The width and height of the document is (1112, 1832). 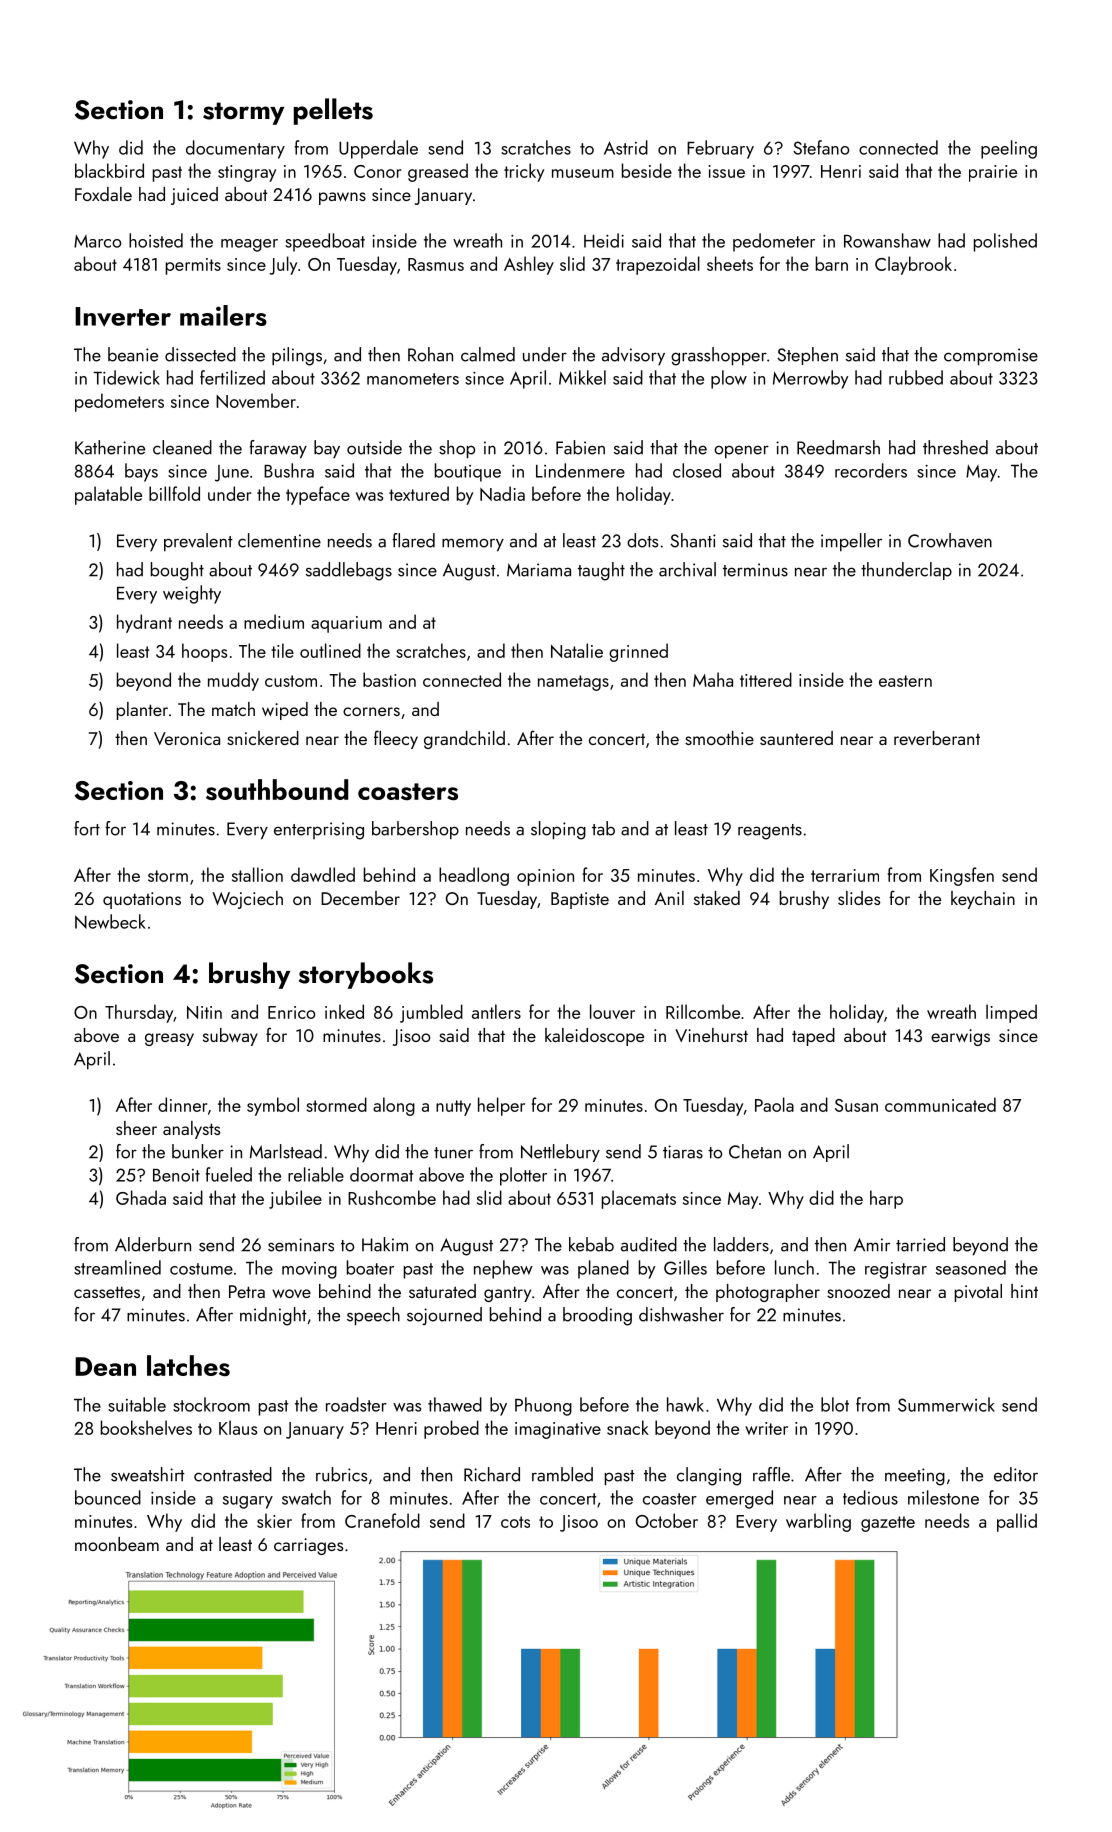 What do you see at coordinates (230, 1037) in the document?
I see `subway` at bounding box center [230, 1037].
